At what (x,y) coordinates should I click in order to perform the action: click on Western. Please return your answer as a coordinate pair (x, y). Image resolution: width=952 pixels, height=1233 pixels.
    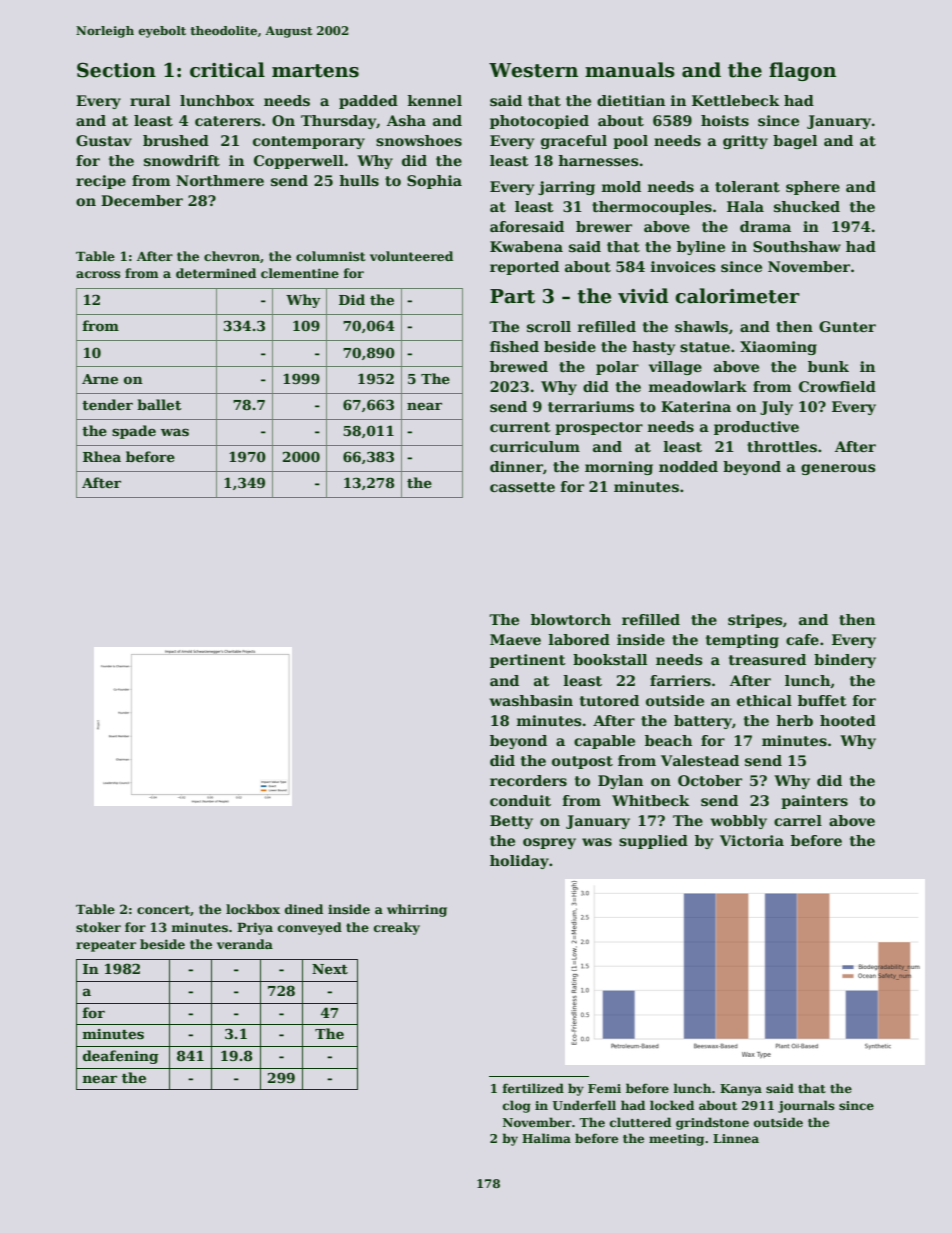
    Looking at the image, I should click on (533, 70).
